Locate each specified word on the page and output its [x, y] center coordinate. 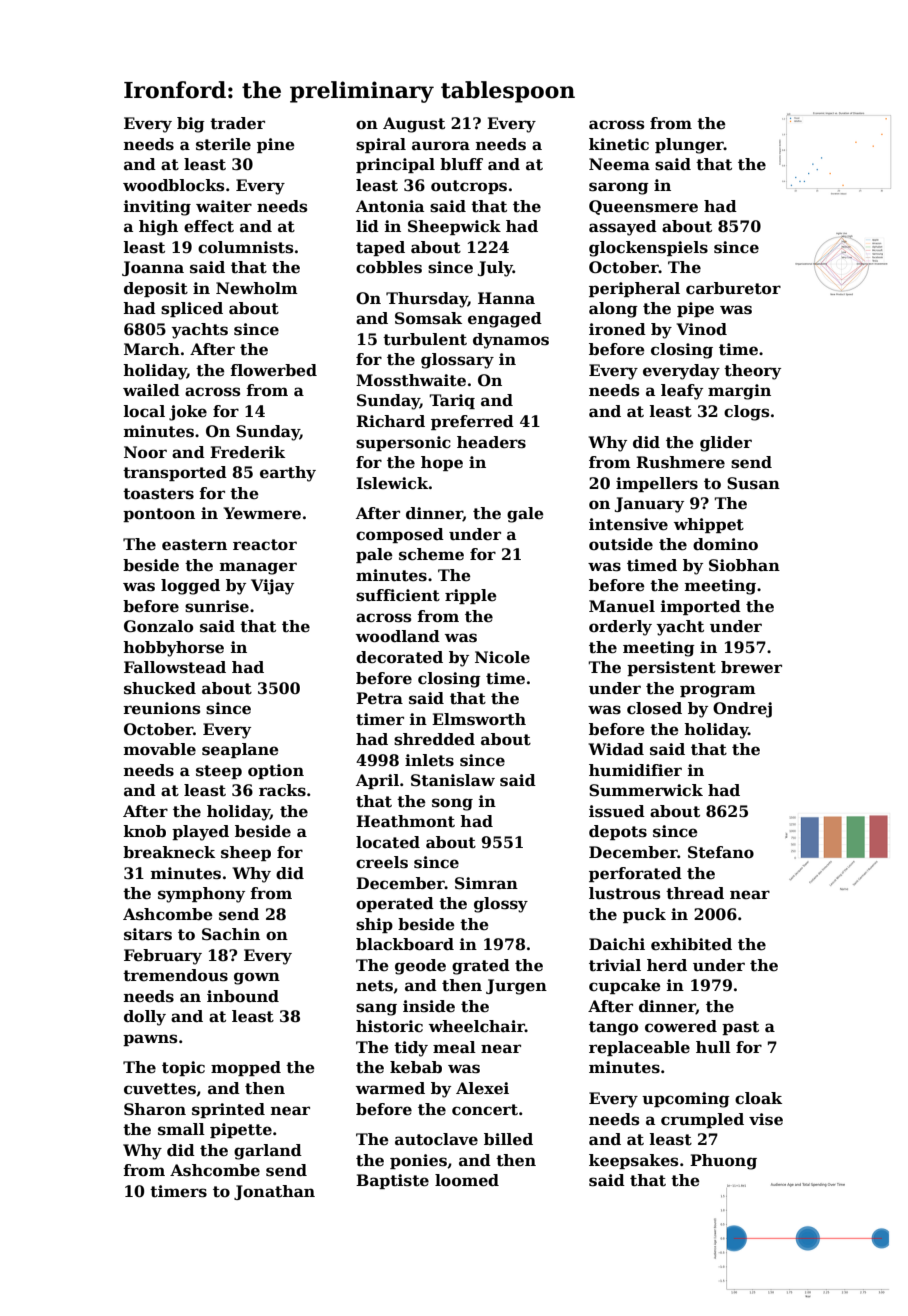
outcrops [469, 187]
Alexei [482, 1088]
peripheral [634, 289]
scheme [431, 554]
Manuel [622, 606]
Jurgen [516, 987]
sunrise [217, 606]
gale [525, 515]
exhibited [691, 944]
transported [175, 473]
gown [257, 978]
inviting [157, 208]
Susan [753, 483]
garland [268, 1152]
